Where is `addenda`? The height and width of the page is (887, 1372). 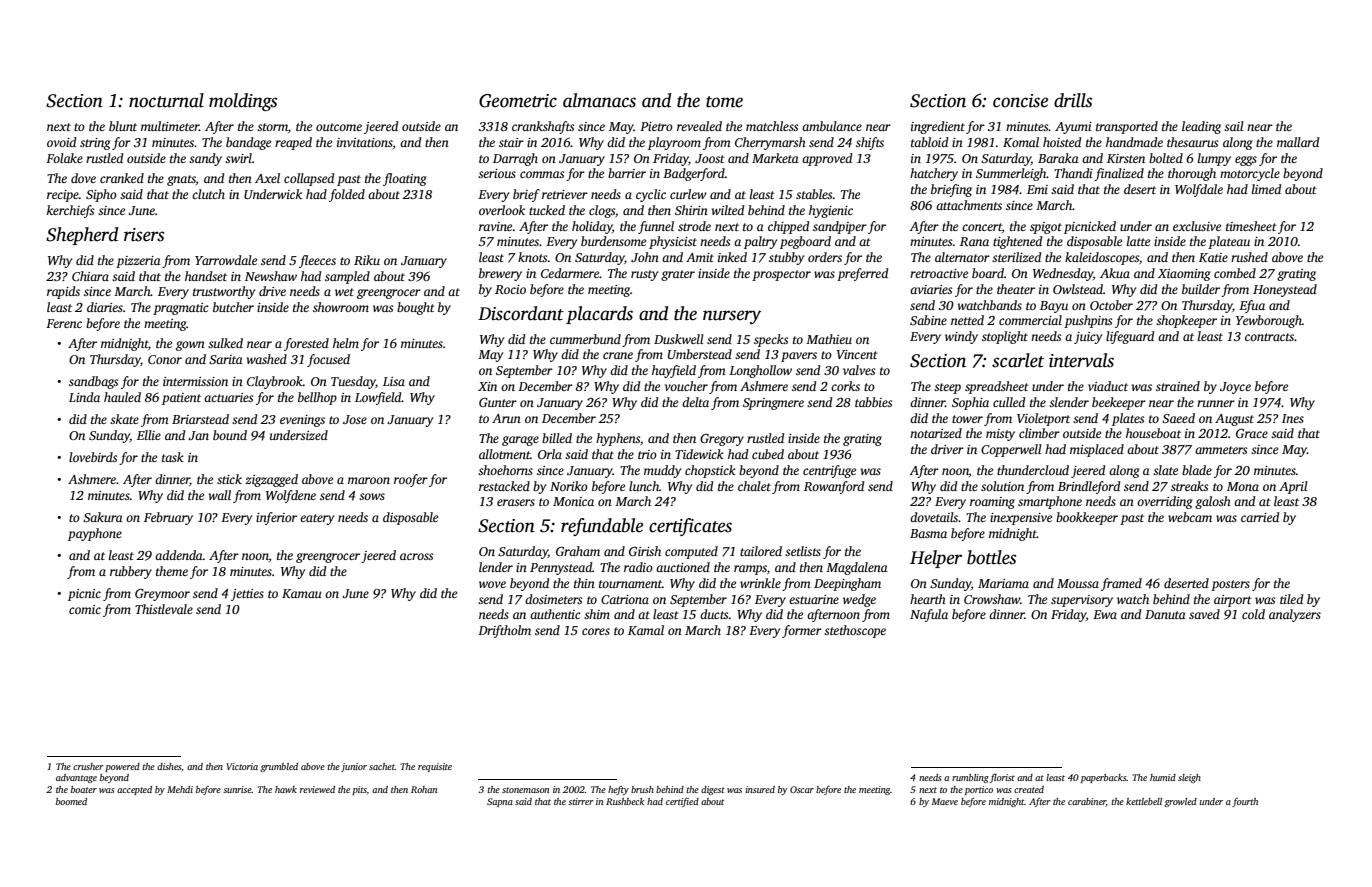
addenda is located at coordinates (179, 555).
